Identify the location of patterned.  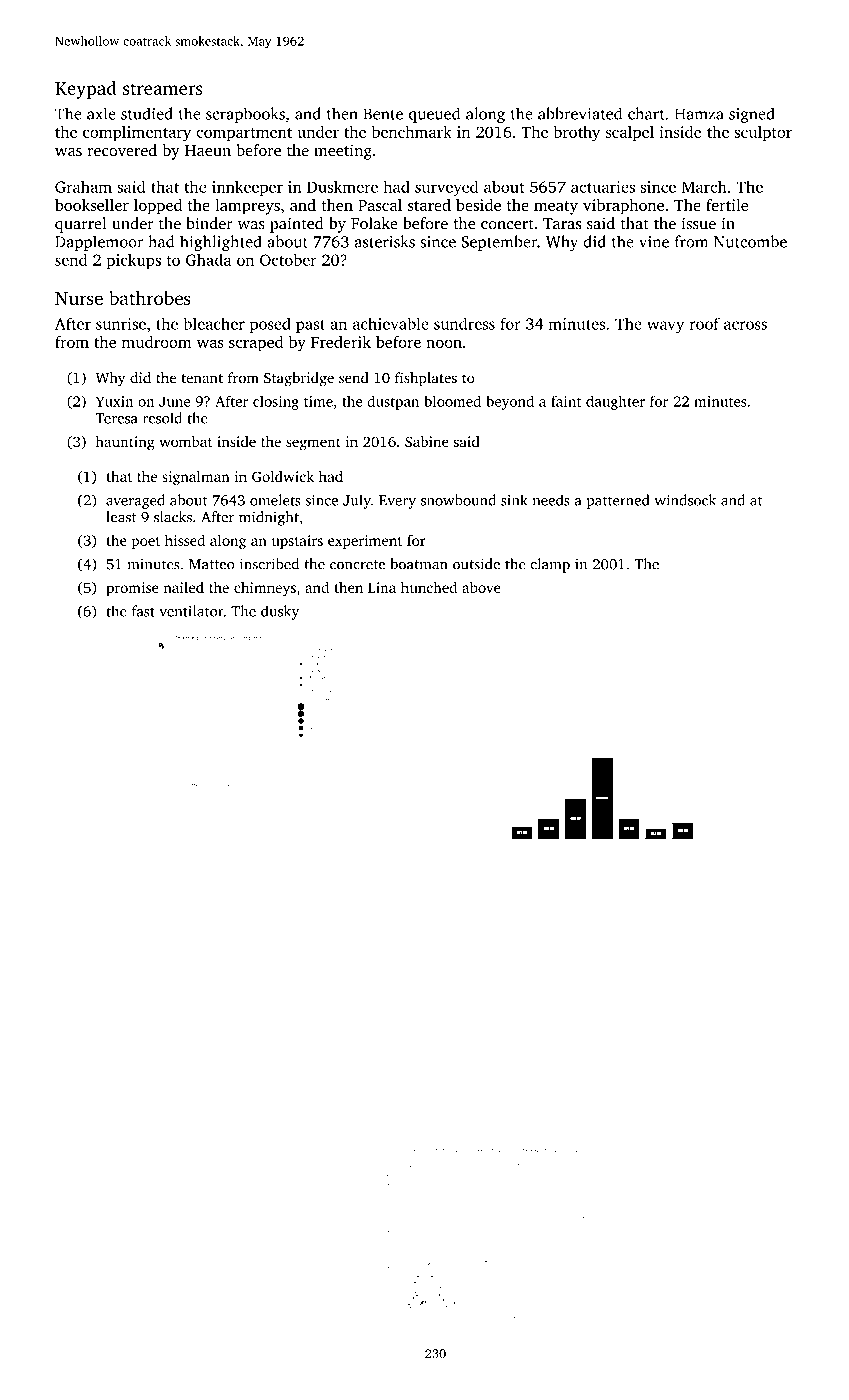
(617, 501).
